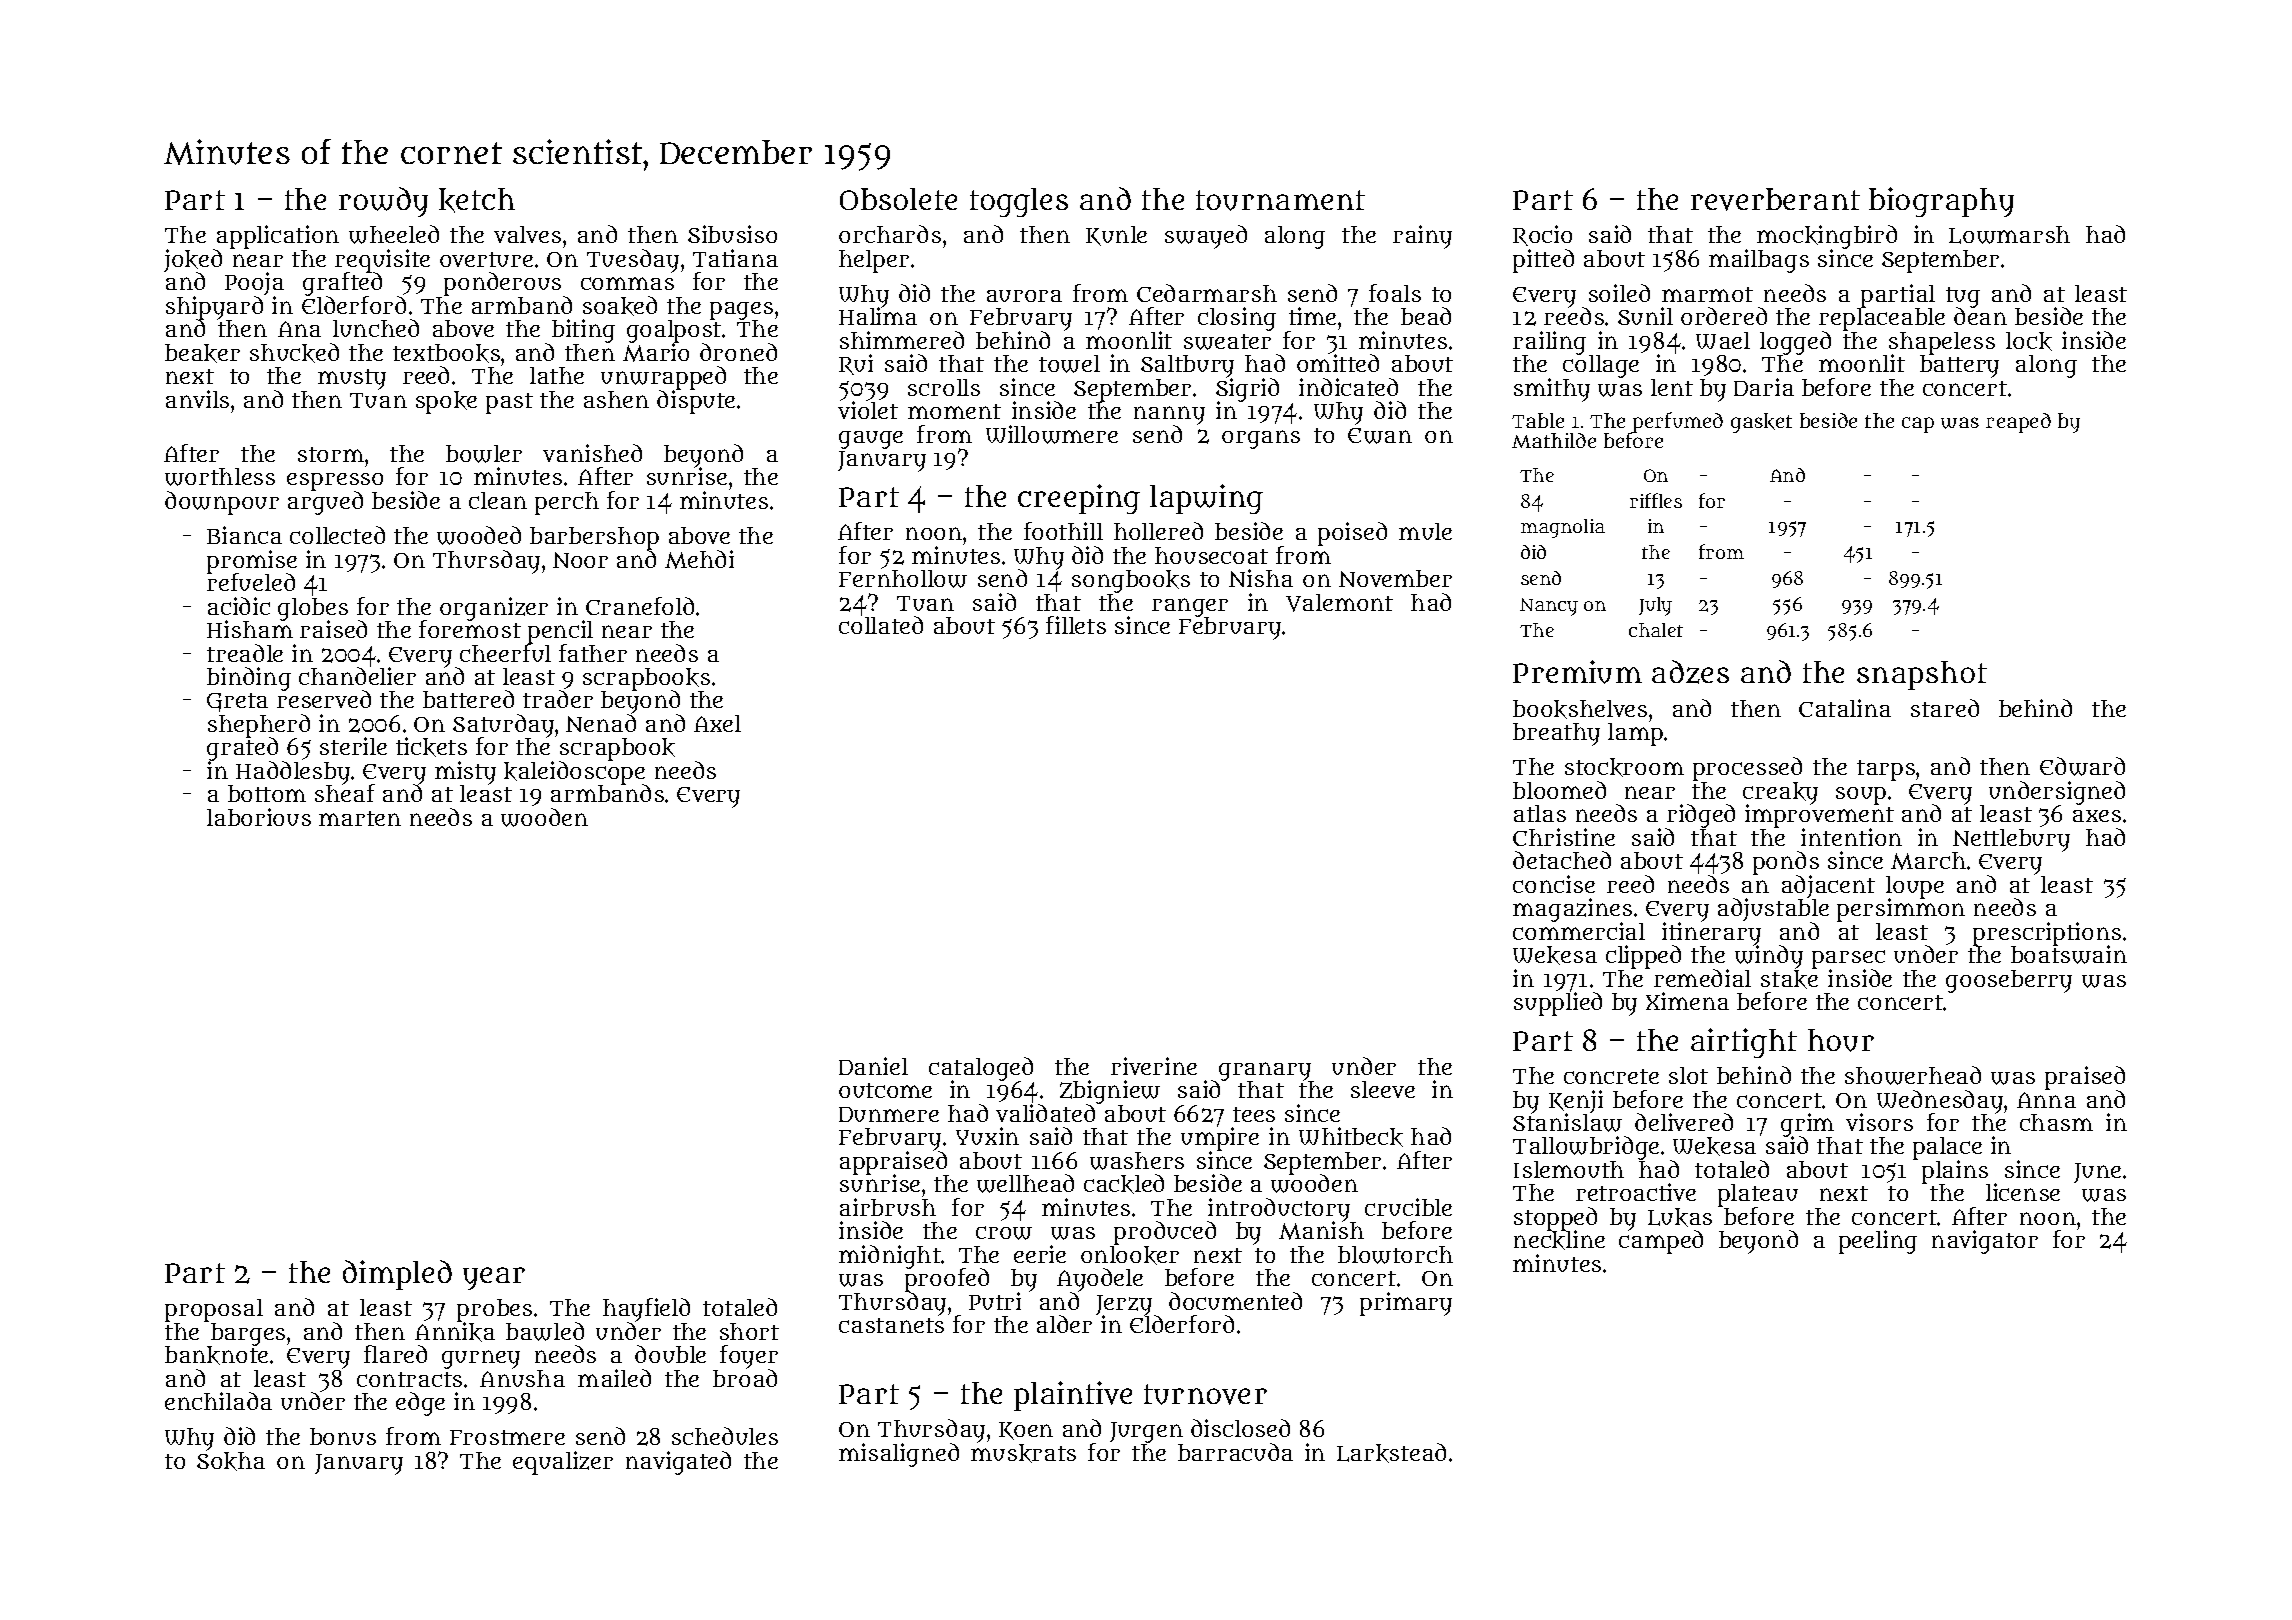  What do you see at coordinates (1100, 1280) in the page?
I see `Ayodele` at bounding box center [1100, 1280].
